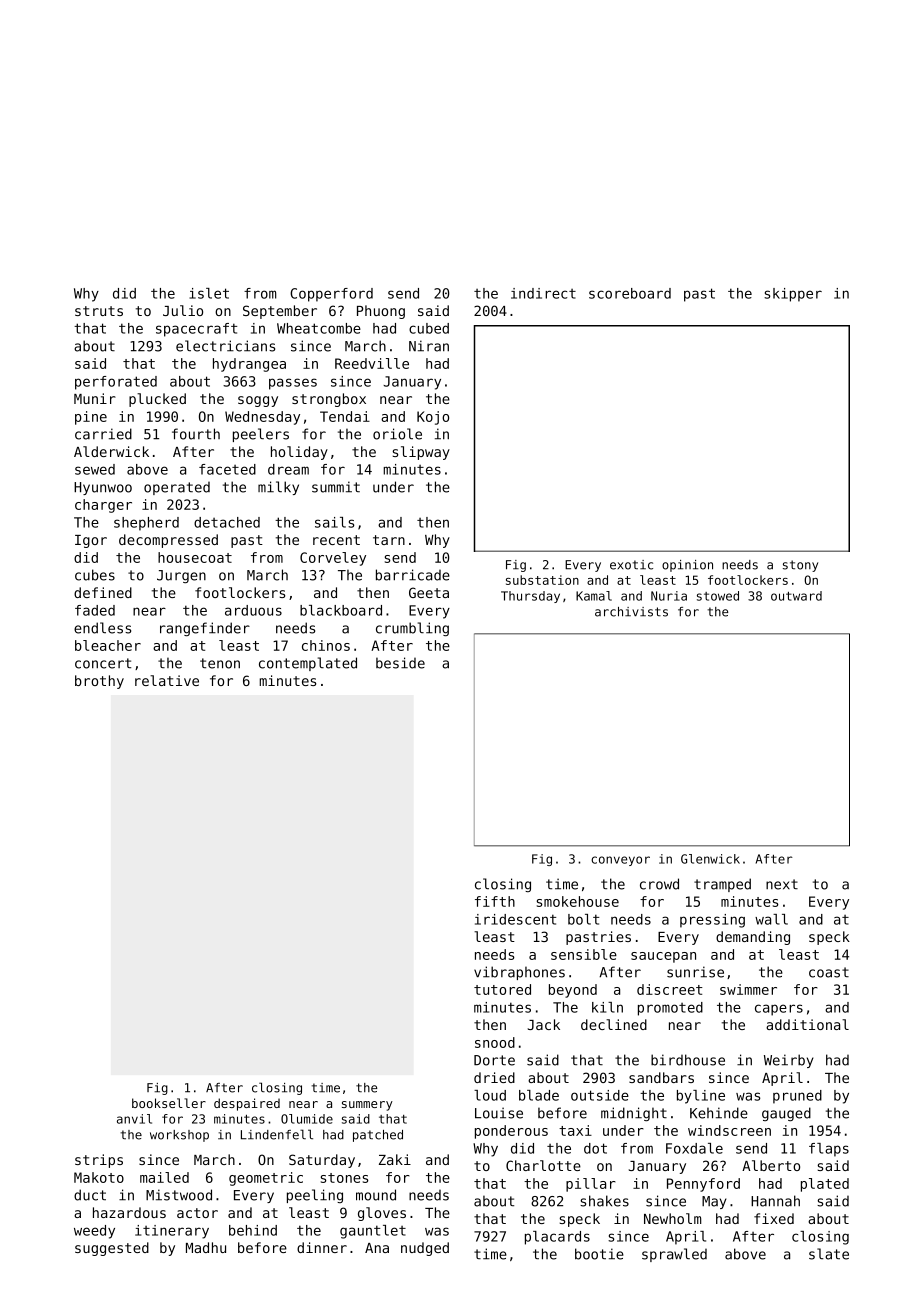 This screenshot has width=924, height=1308. Describe the element at coordinates (710, 859) in the screenshot. I see `Glenwick` at that location.
